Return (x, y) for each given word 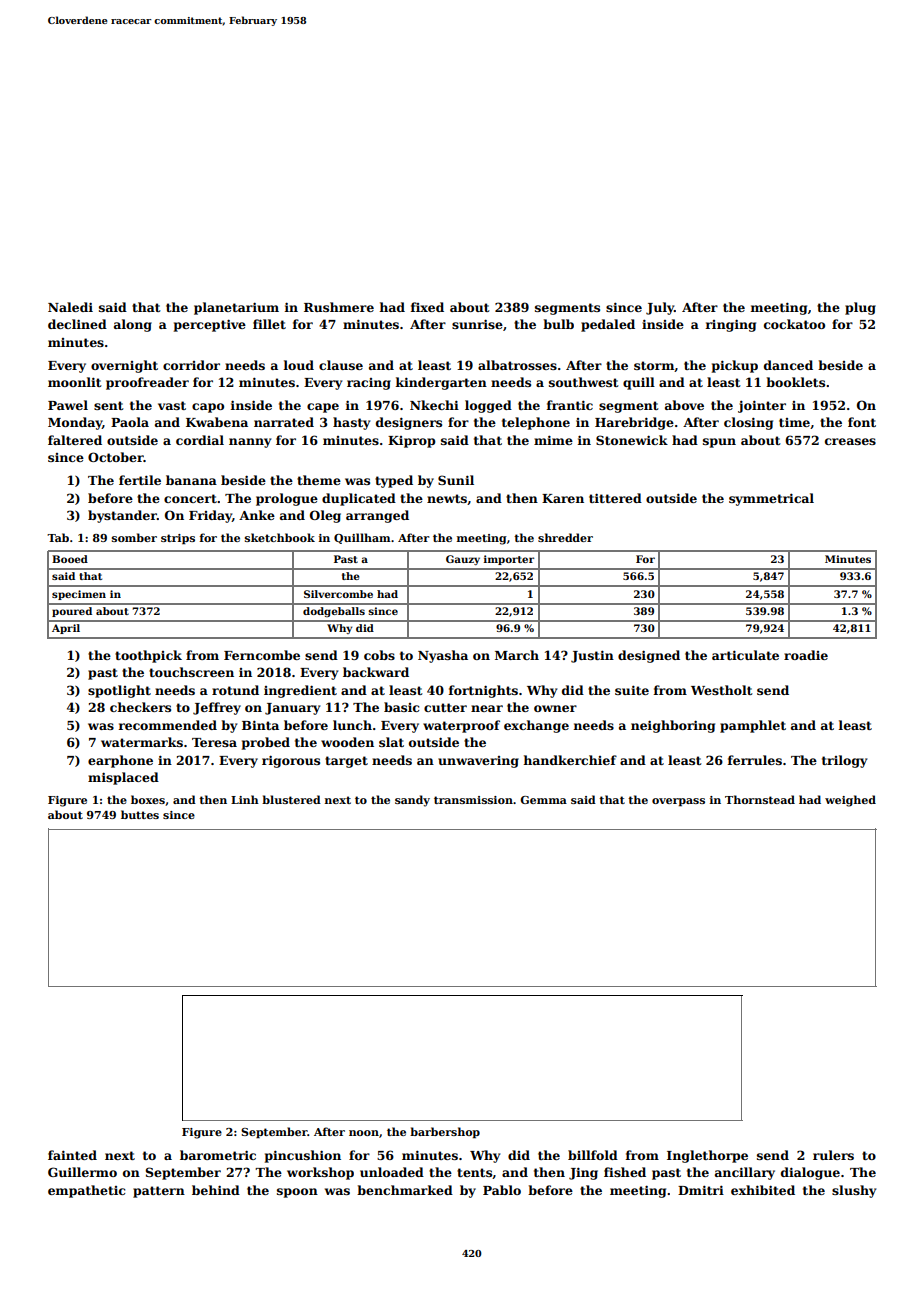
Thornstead (760, 799)
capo (208, 408)
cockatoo (794, 324)
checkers (140, 707)
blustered (291, 799)
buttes (140, 814)
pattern (159, 1192)
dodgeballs (334, 612)
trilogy (844, 761)
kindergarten (441, 383)
